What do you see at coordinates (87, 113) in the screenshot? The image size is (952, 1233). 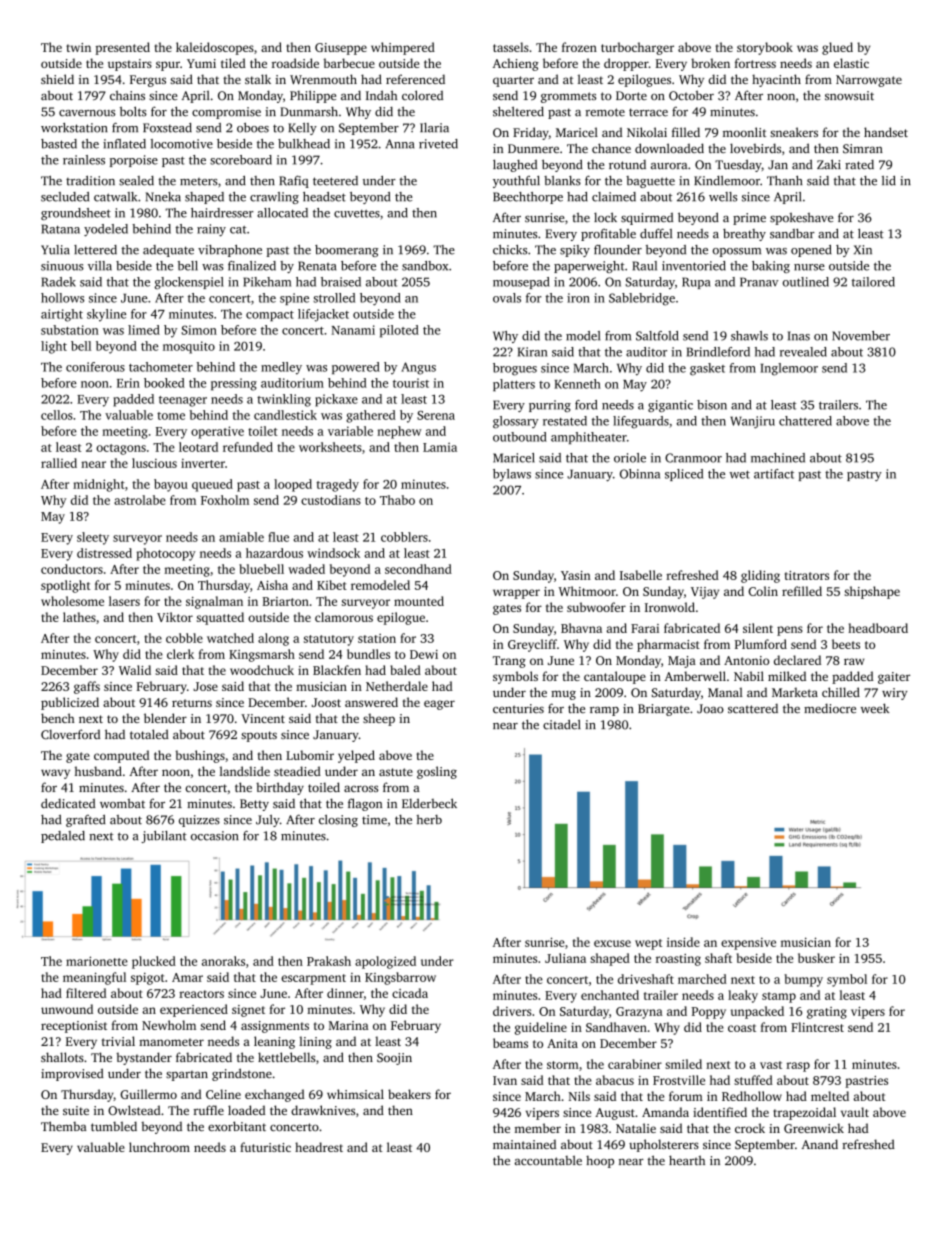 I see `cavernous` at bounding box center [87, 113].
